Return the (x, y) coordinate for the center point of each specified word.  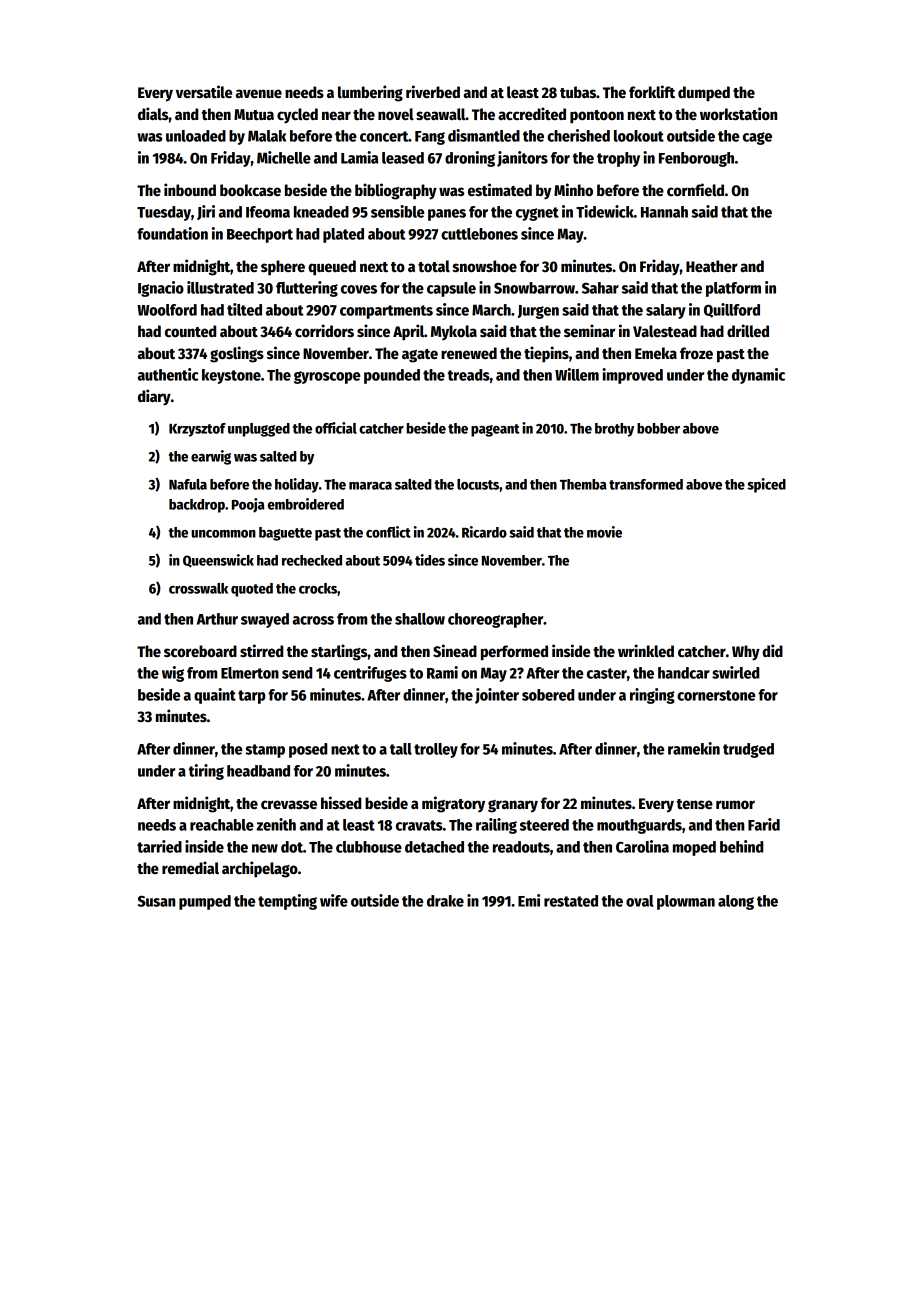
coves (359, 289)
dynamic (758, 376)
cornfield (695, 189)
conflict (388, 532)
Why (746, 653)
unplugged (259, 430)
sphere (283, 268)
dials (153, 113)
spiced (766, 485)
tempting (287, 902)
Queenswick (218, 561)
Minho (573, 189)
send (297, 673)
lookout (639, 136)
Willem (577, 374)
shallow (420, 619)
